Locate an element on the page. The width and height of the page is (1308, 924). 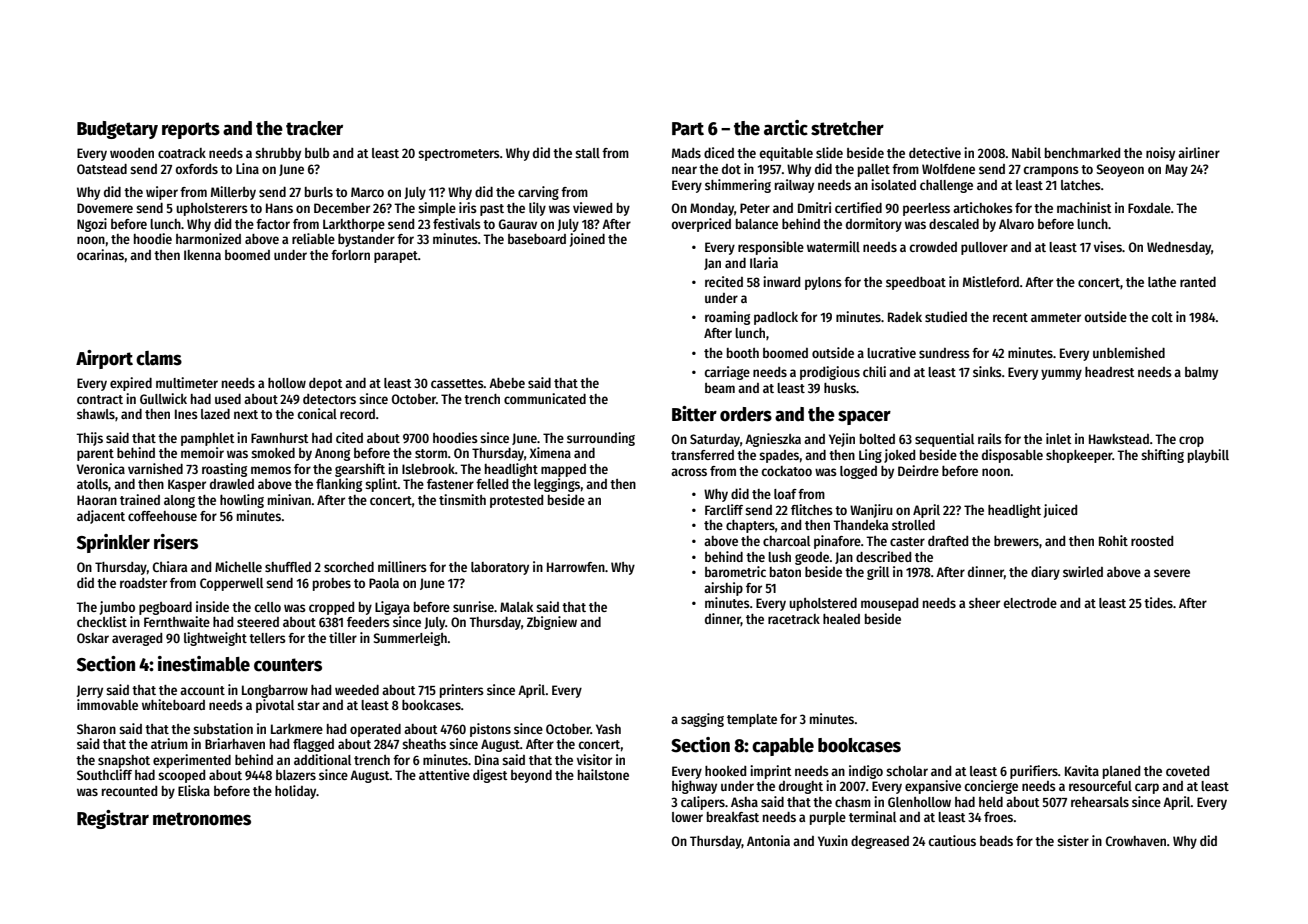
Part is located at coordinates (688, 129).
